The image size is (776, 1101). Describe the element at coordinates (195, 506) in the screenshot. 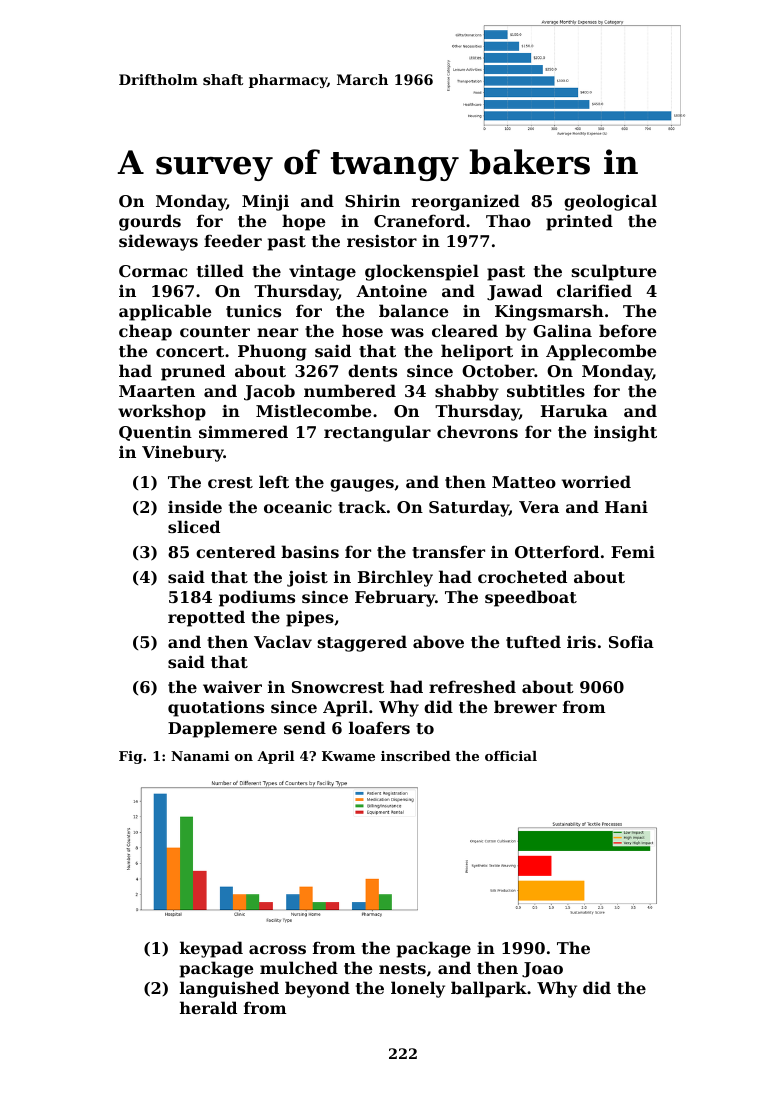

I see `inside` at that location.
